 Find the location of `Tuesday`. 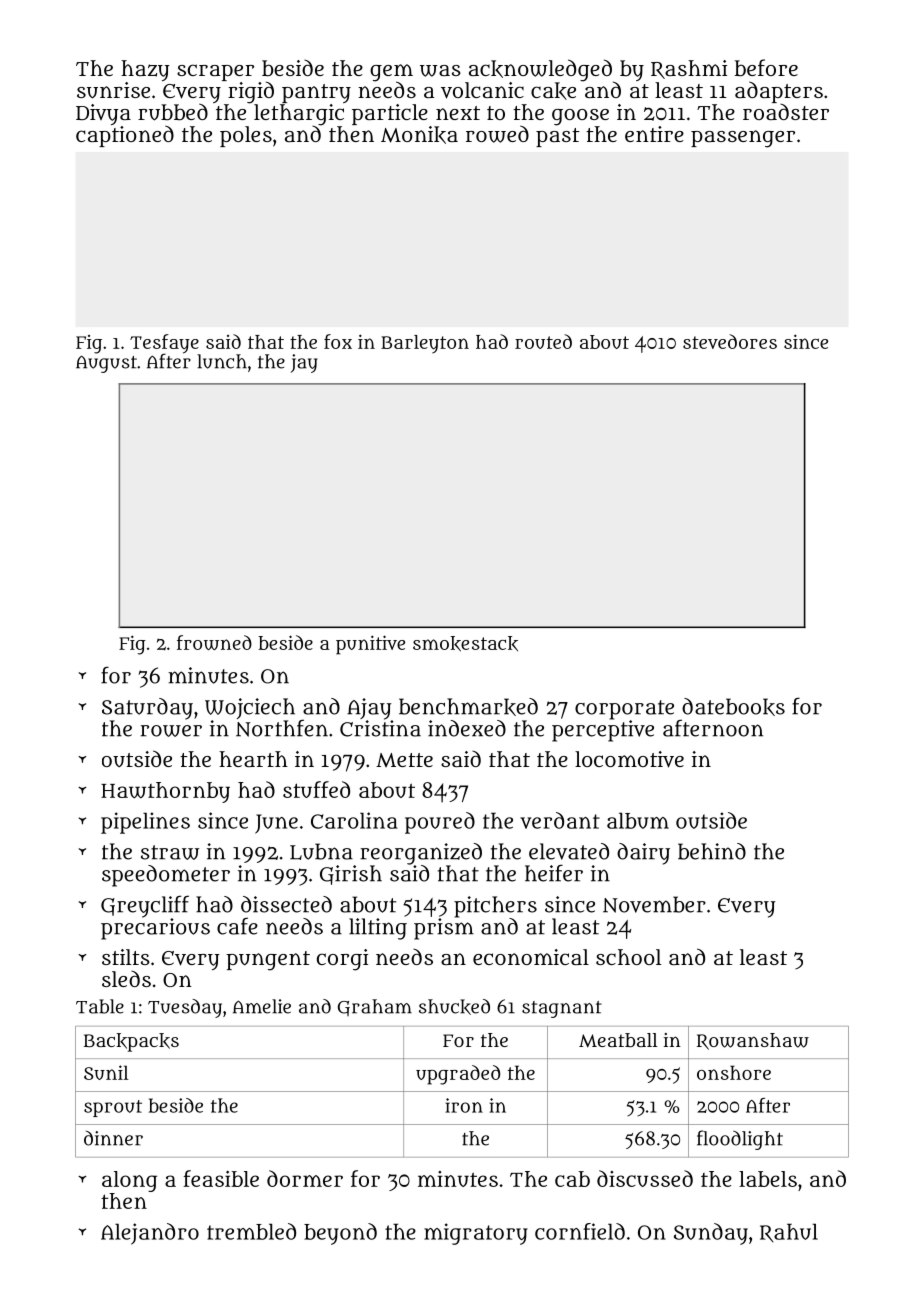

Tuesday is located at coordinates (185, 1008).
